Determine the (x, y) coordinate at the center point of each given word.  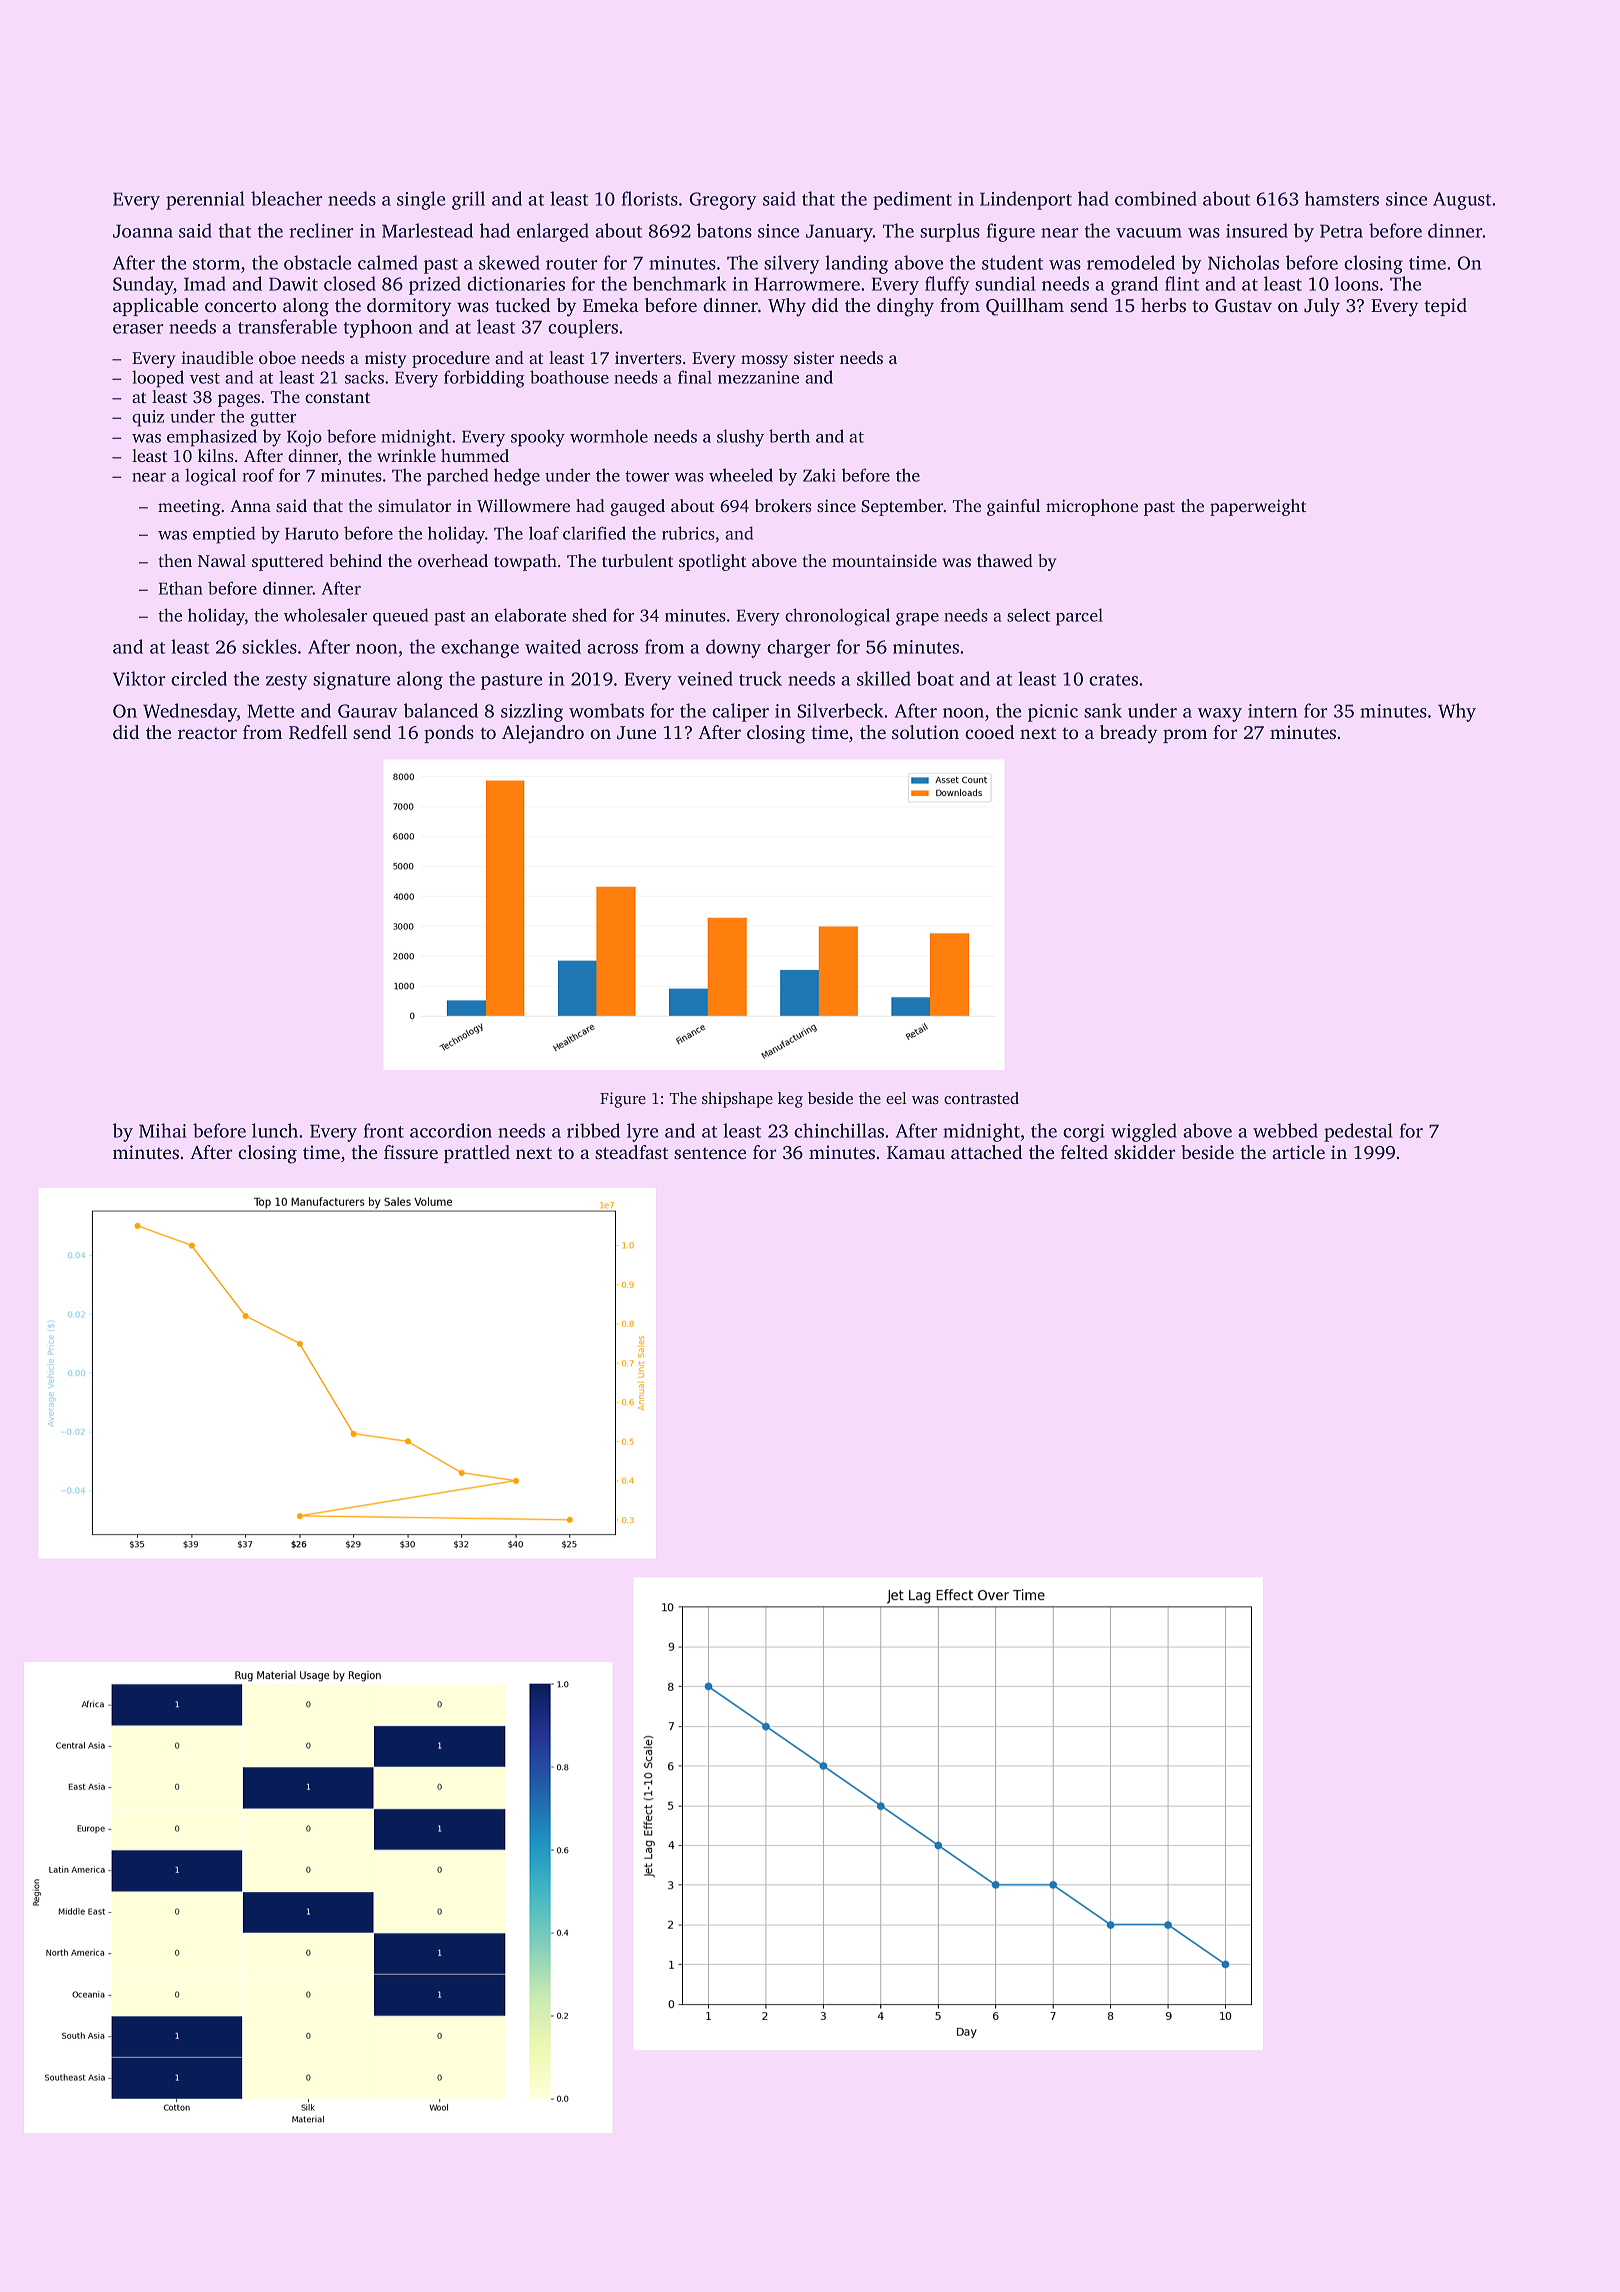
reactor (207, 733)
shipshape (737, 1100)
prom (1185, 736)
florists (650, 198)
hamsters (1342, 198)
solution (925, 732)
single (421, 200)
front (384, 1130)
